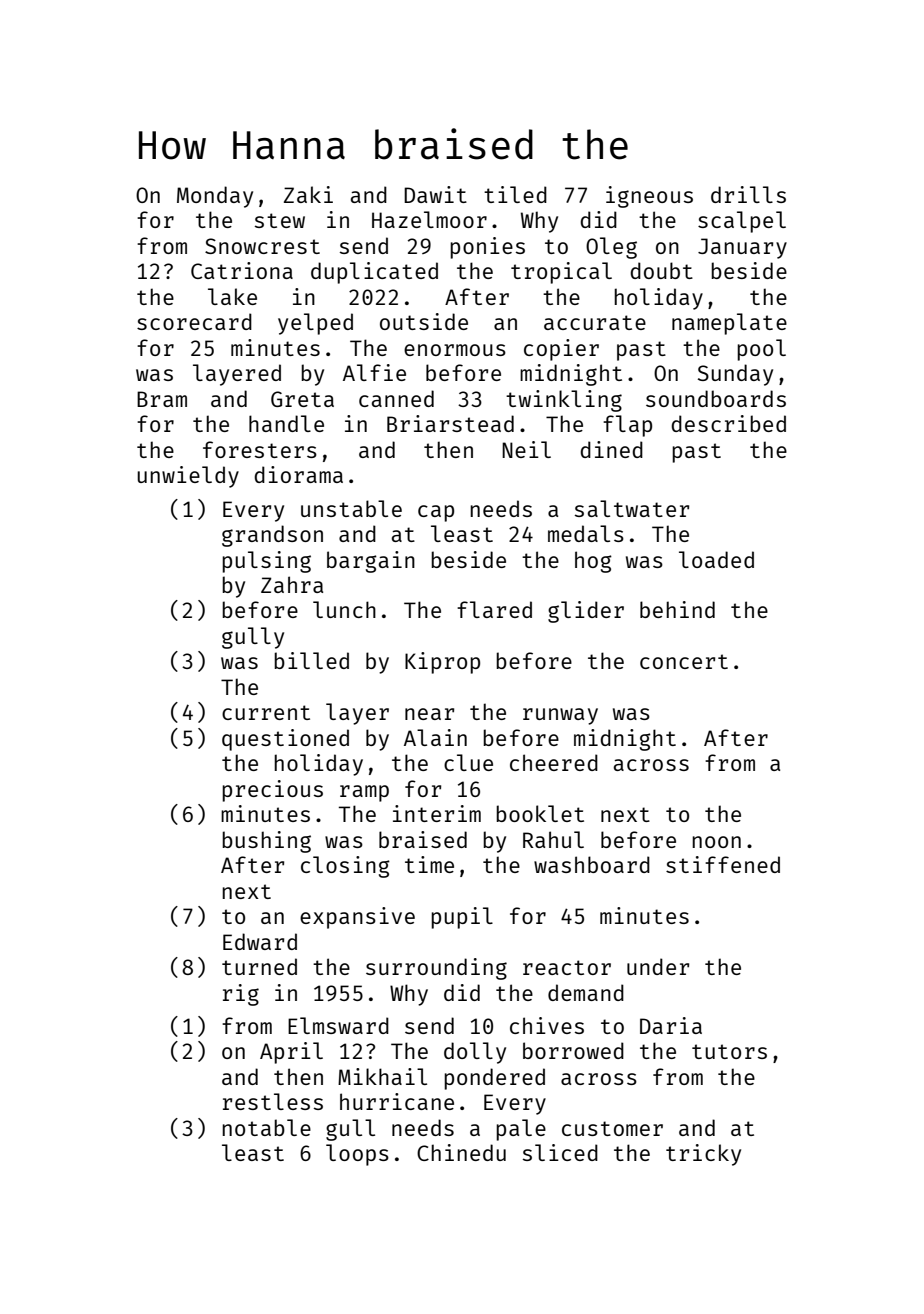  I want to click on rig, so click(241, 995).
